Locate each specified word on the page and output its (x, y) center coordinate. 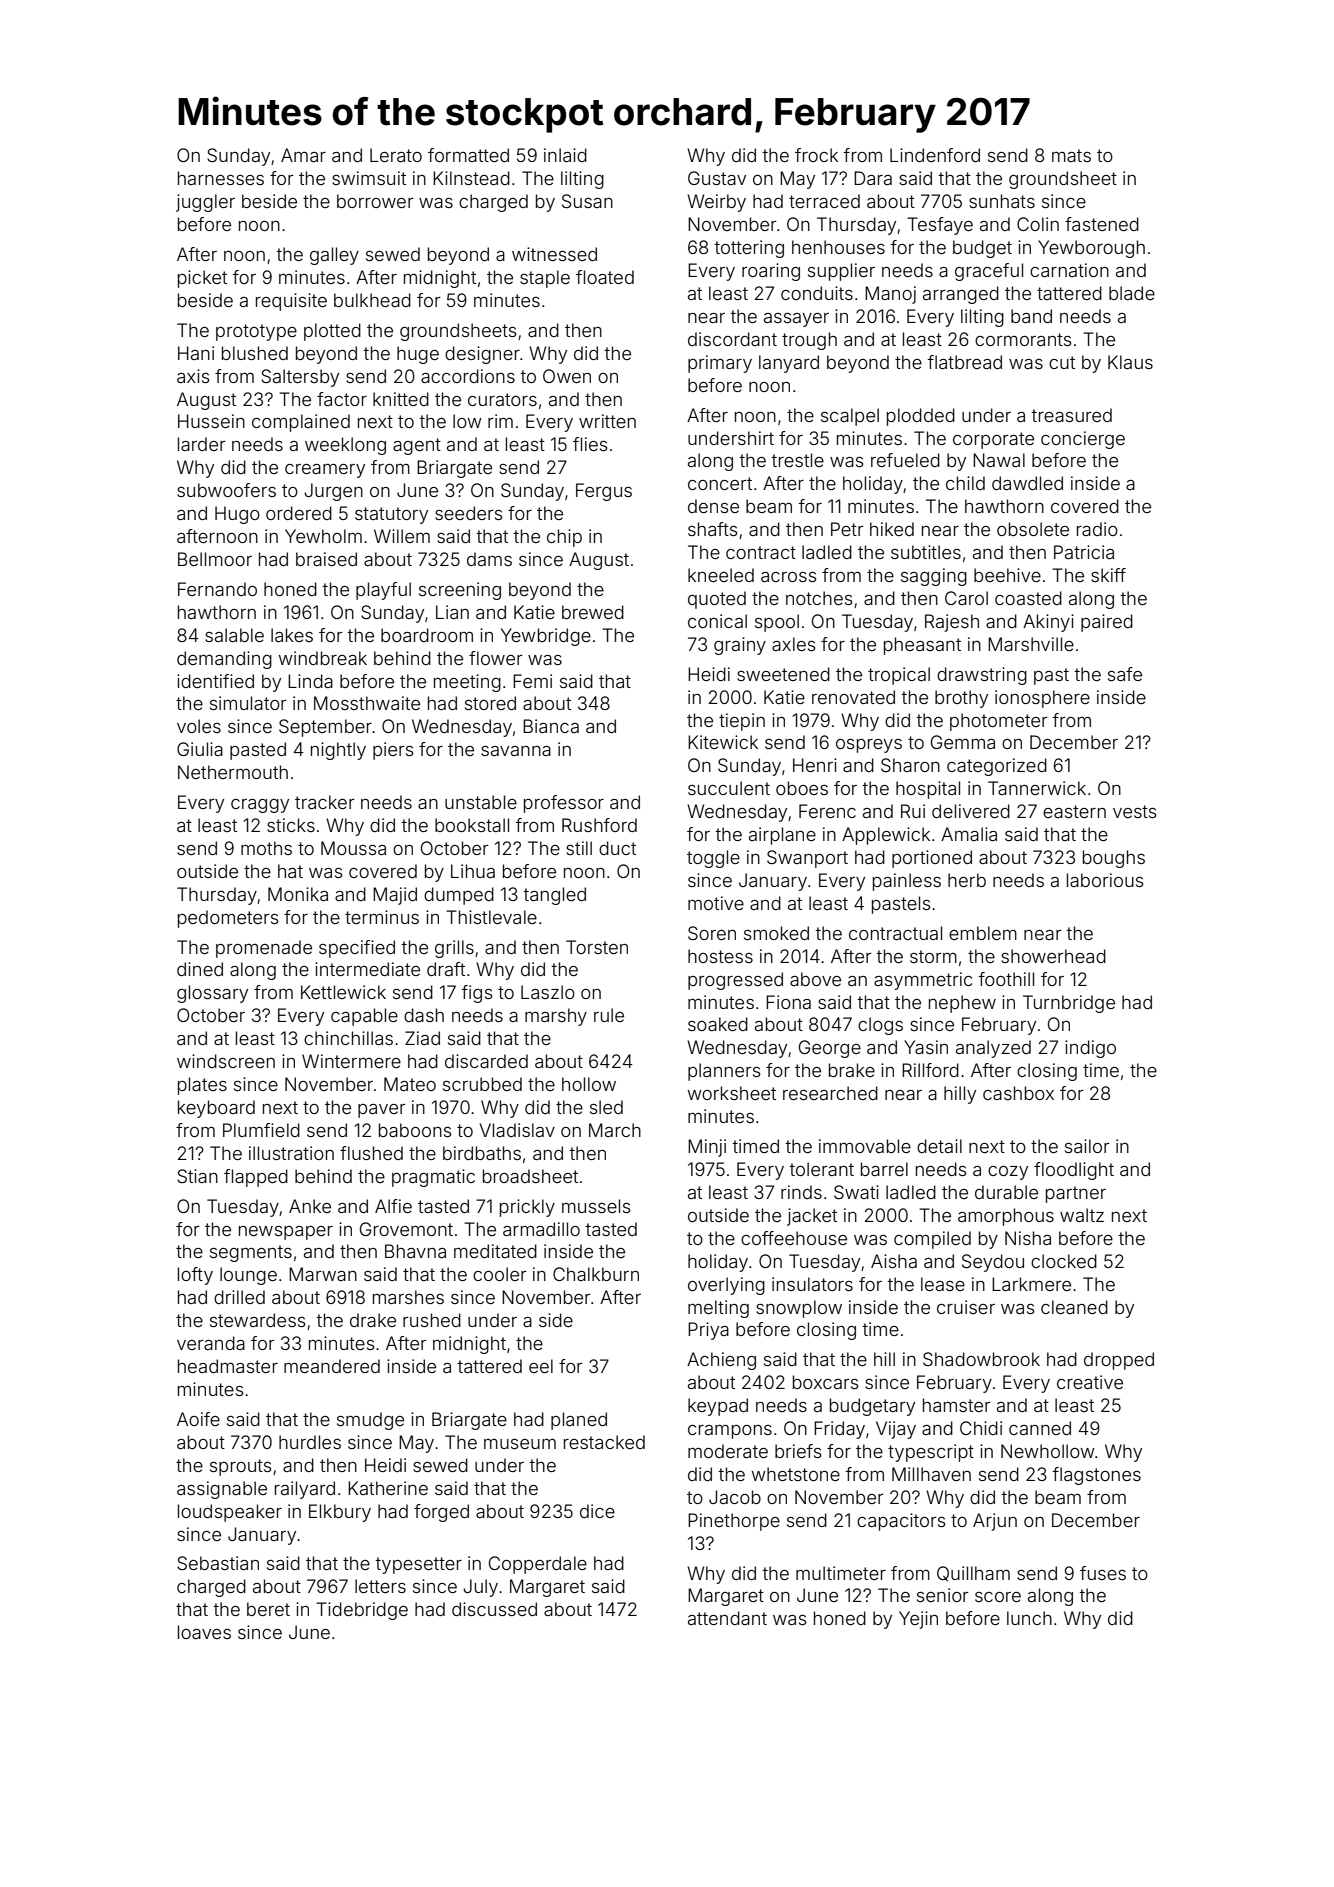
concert (720, 483)
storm (933, 956)
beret (268, 1609)
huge (418, 355)
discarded (486, 1061)
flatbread (964, 362)
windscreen (226, 1061)
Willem (402, 536)
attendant (727, 1618)
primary (720, 364)
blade (1132, 293)
